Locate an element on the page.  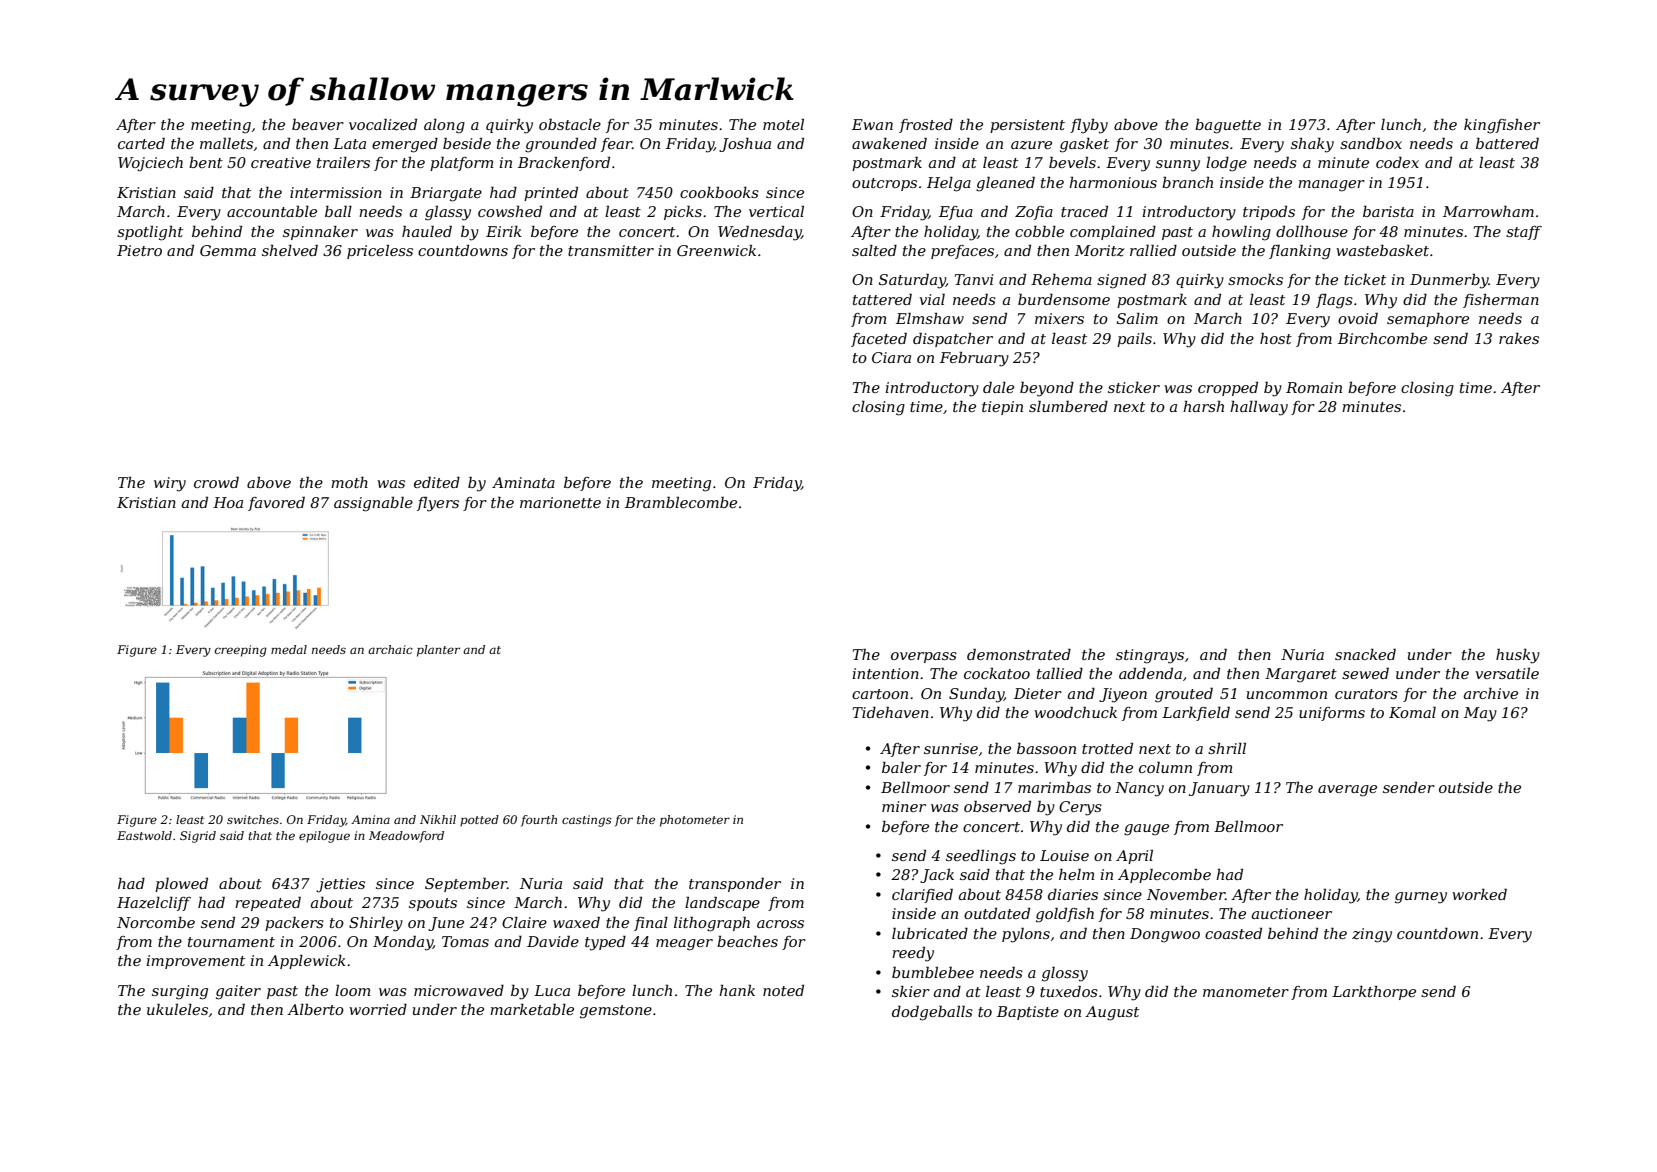
surging is located at coordinates (180, 992).
